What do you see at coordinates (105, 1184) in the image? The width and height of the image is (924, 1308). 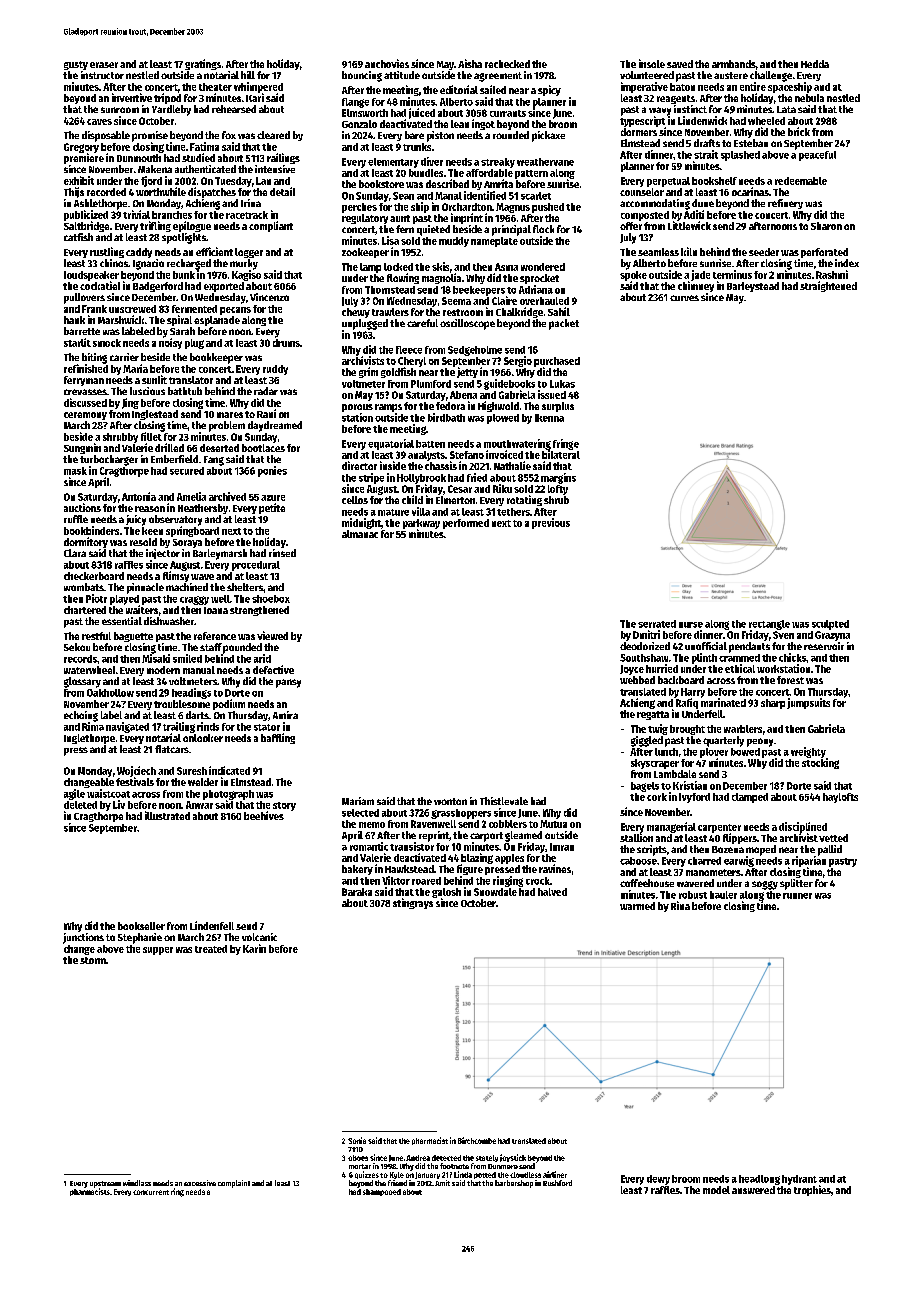 I see `upstream` at bounding box center [105, 1184].
